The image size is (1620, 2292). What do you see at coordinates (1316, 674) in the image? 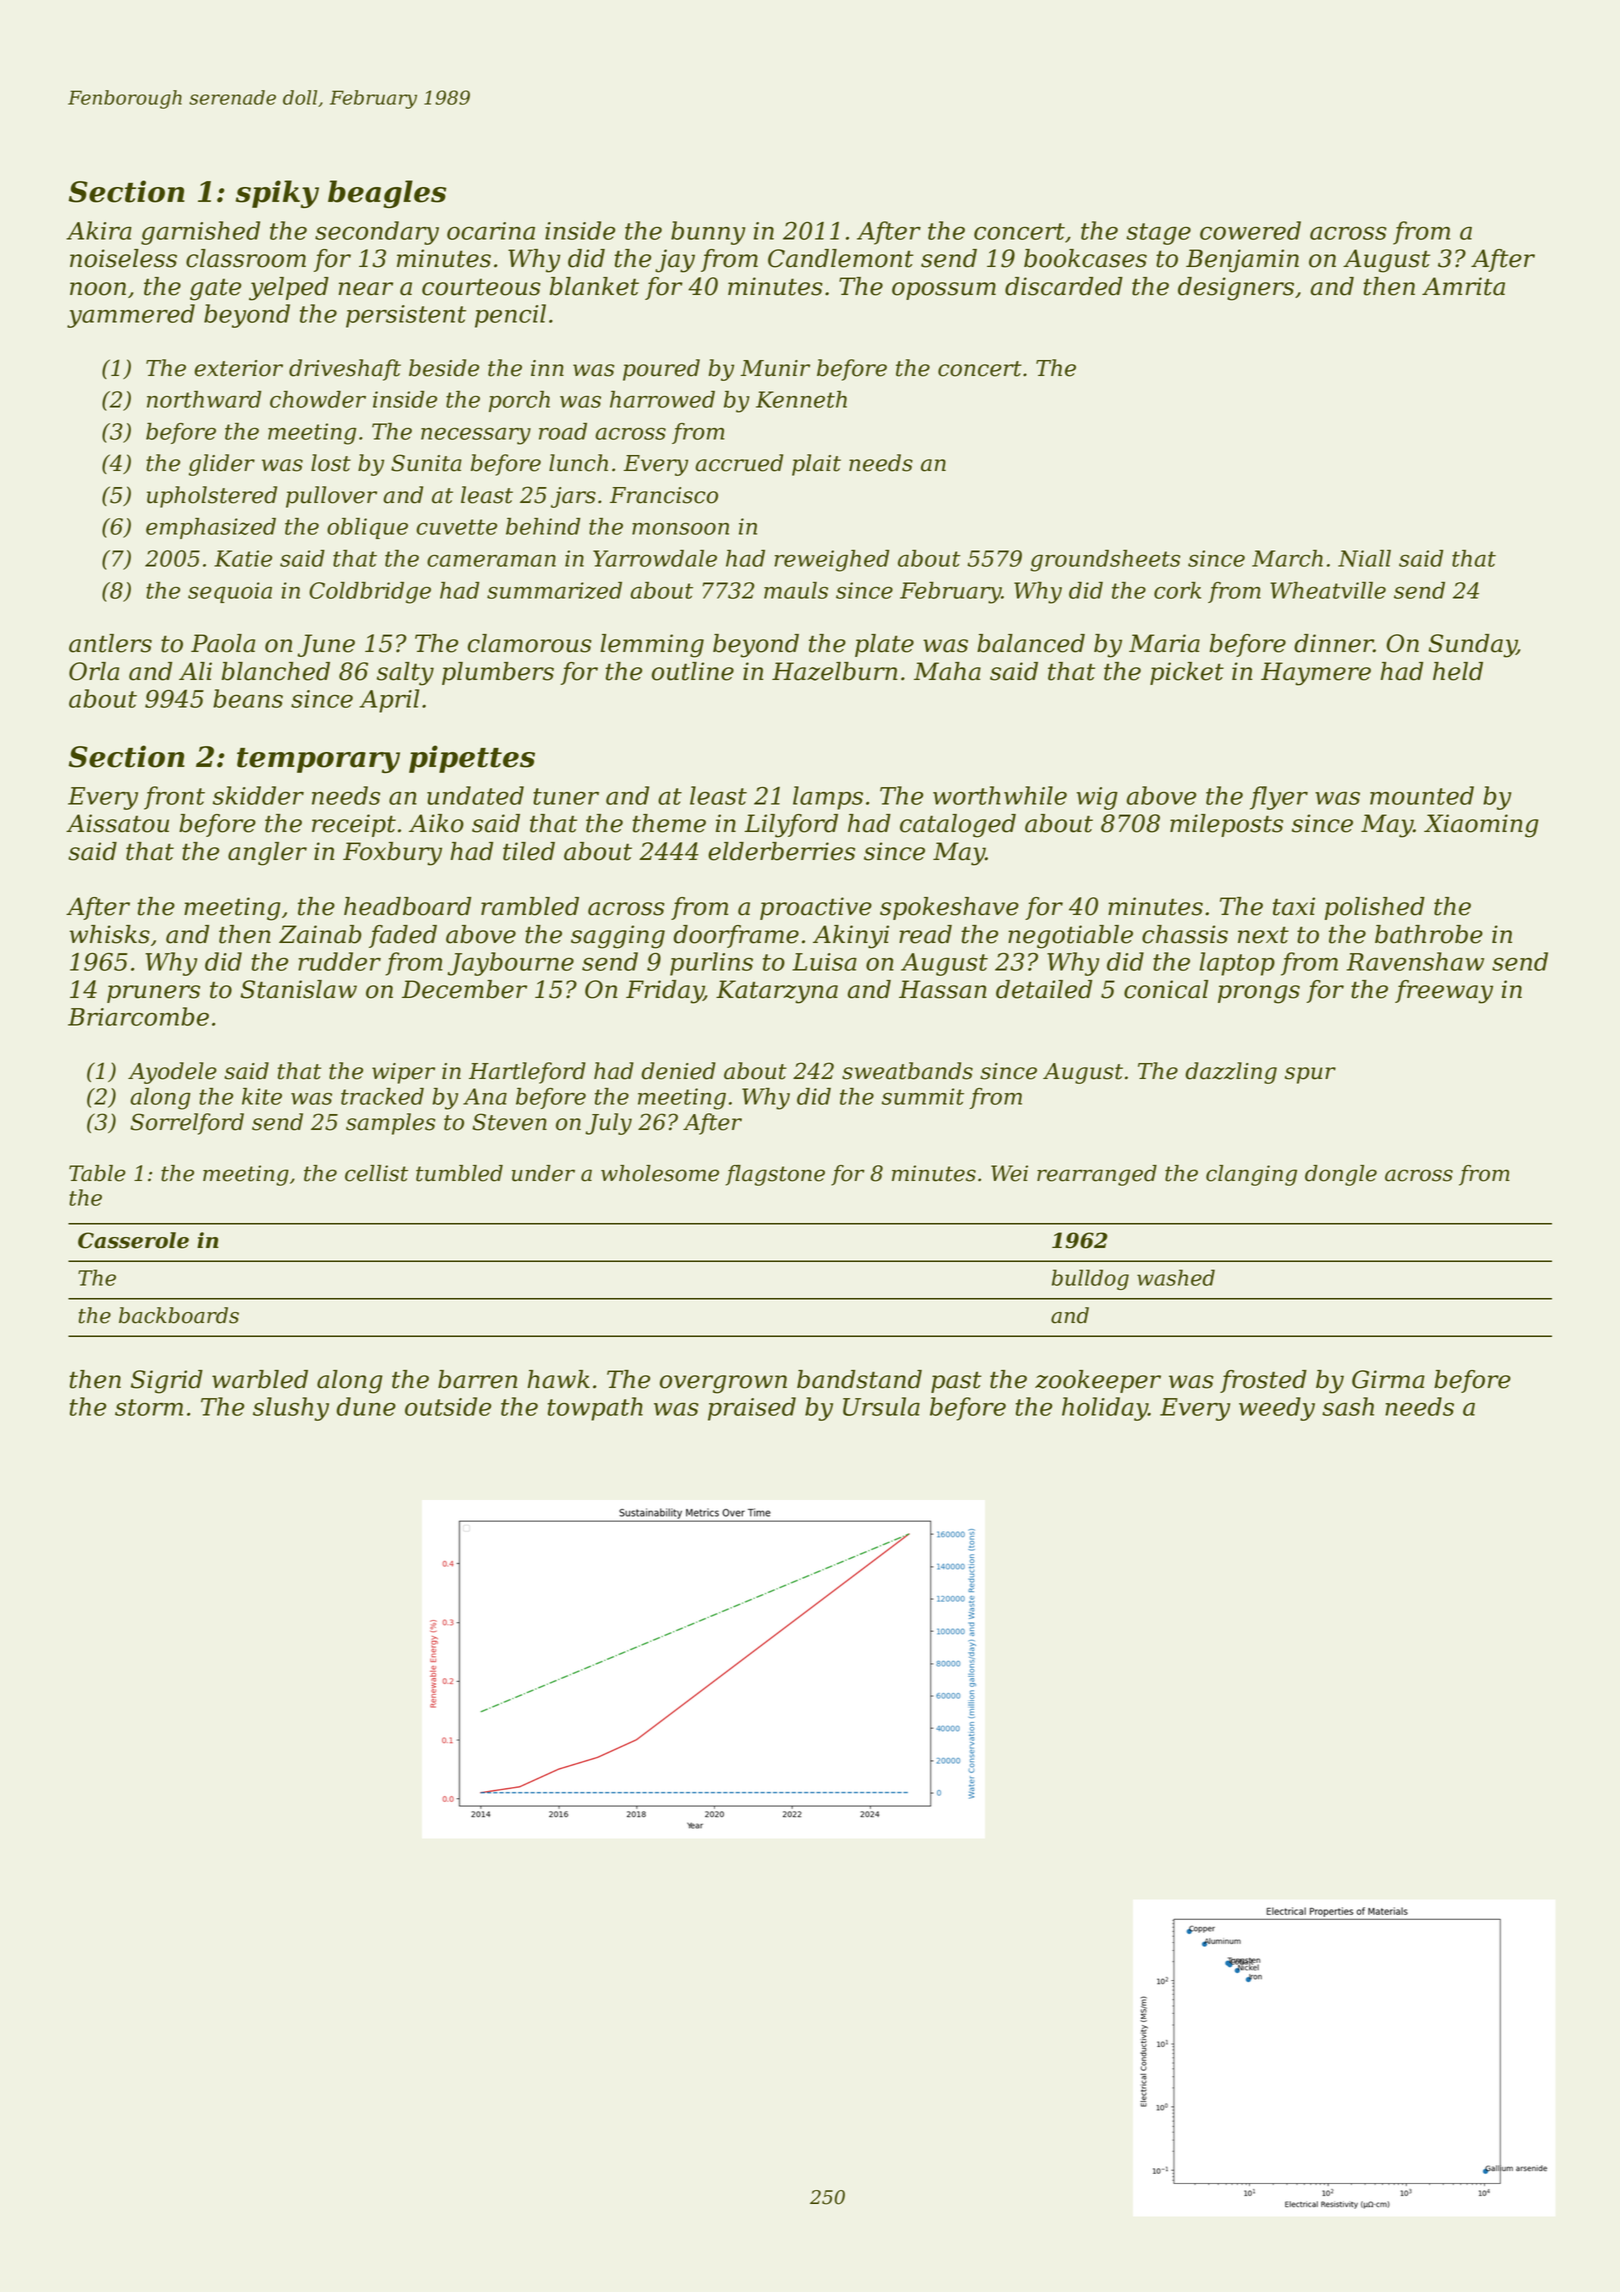
I see `Haymere` at bounding box center [1316, 674].
